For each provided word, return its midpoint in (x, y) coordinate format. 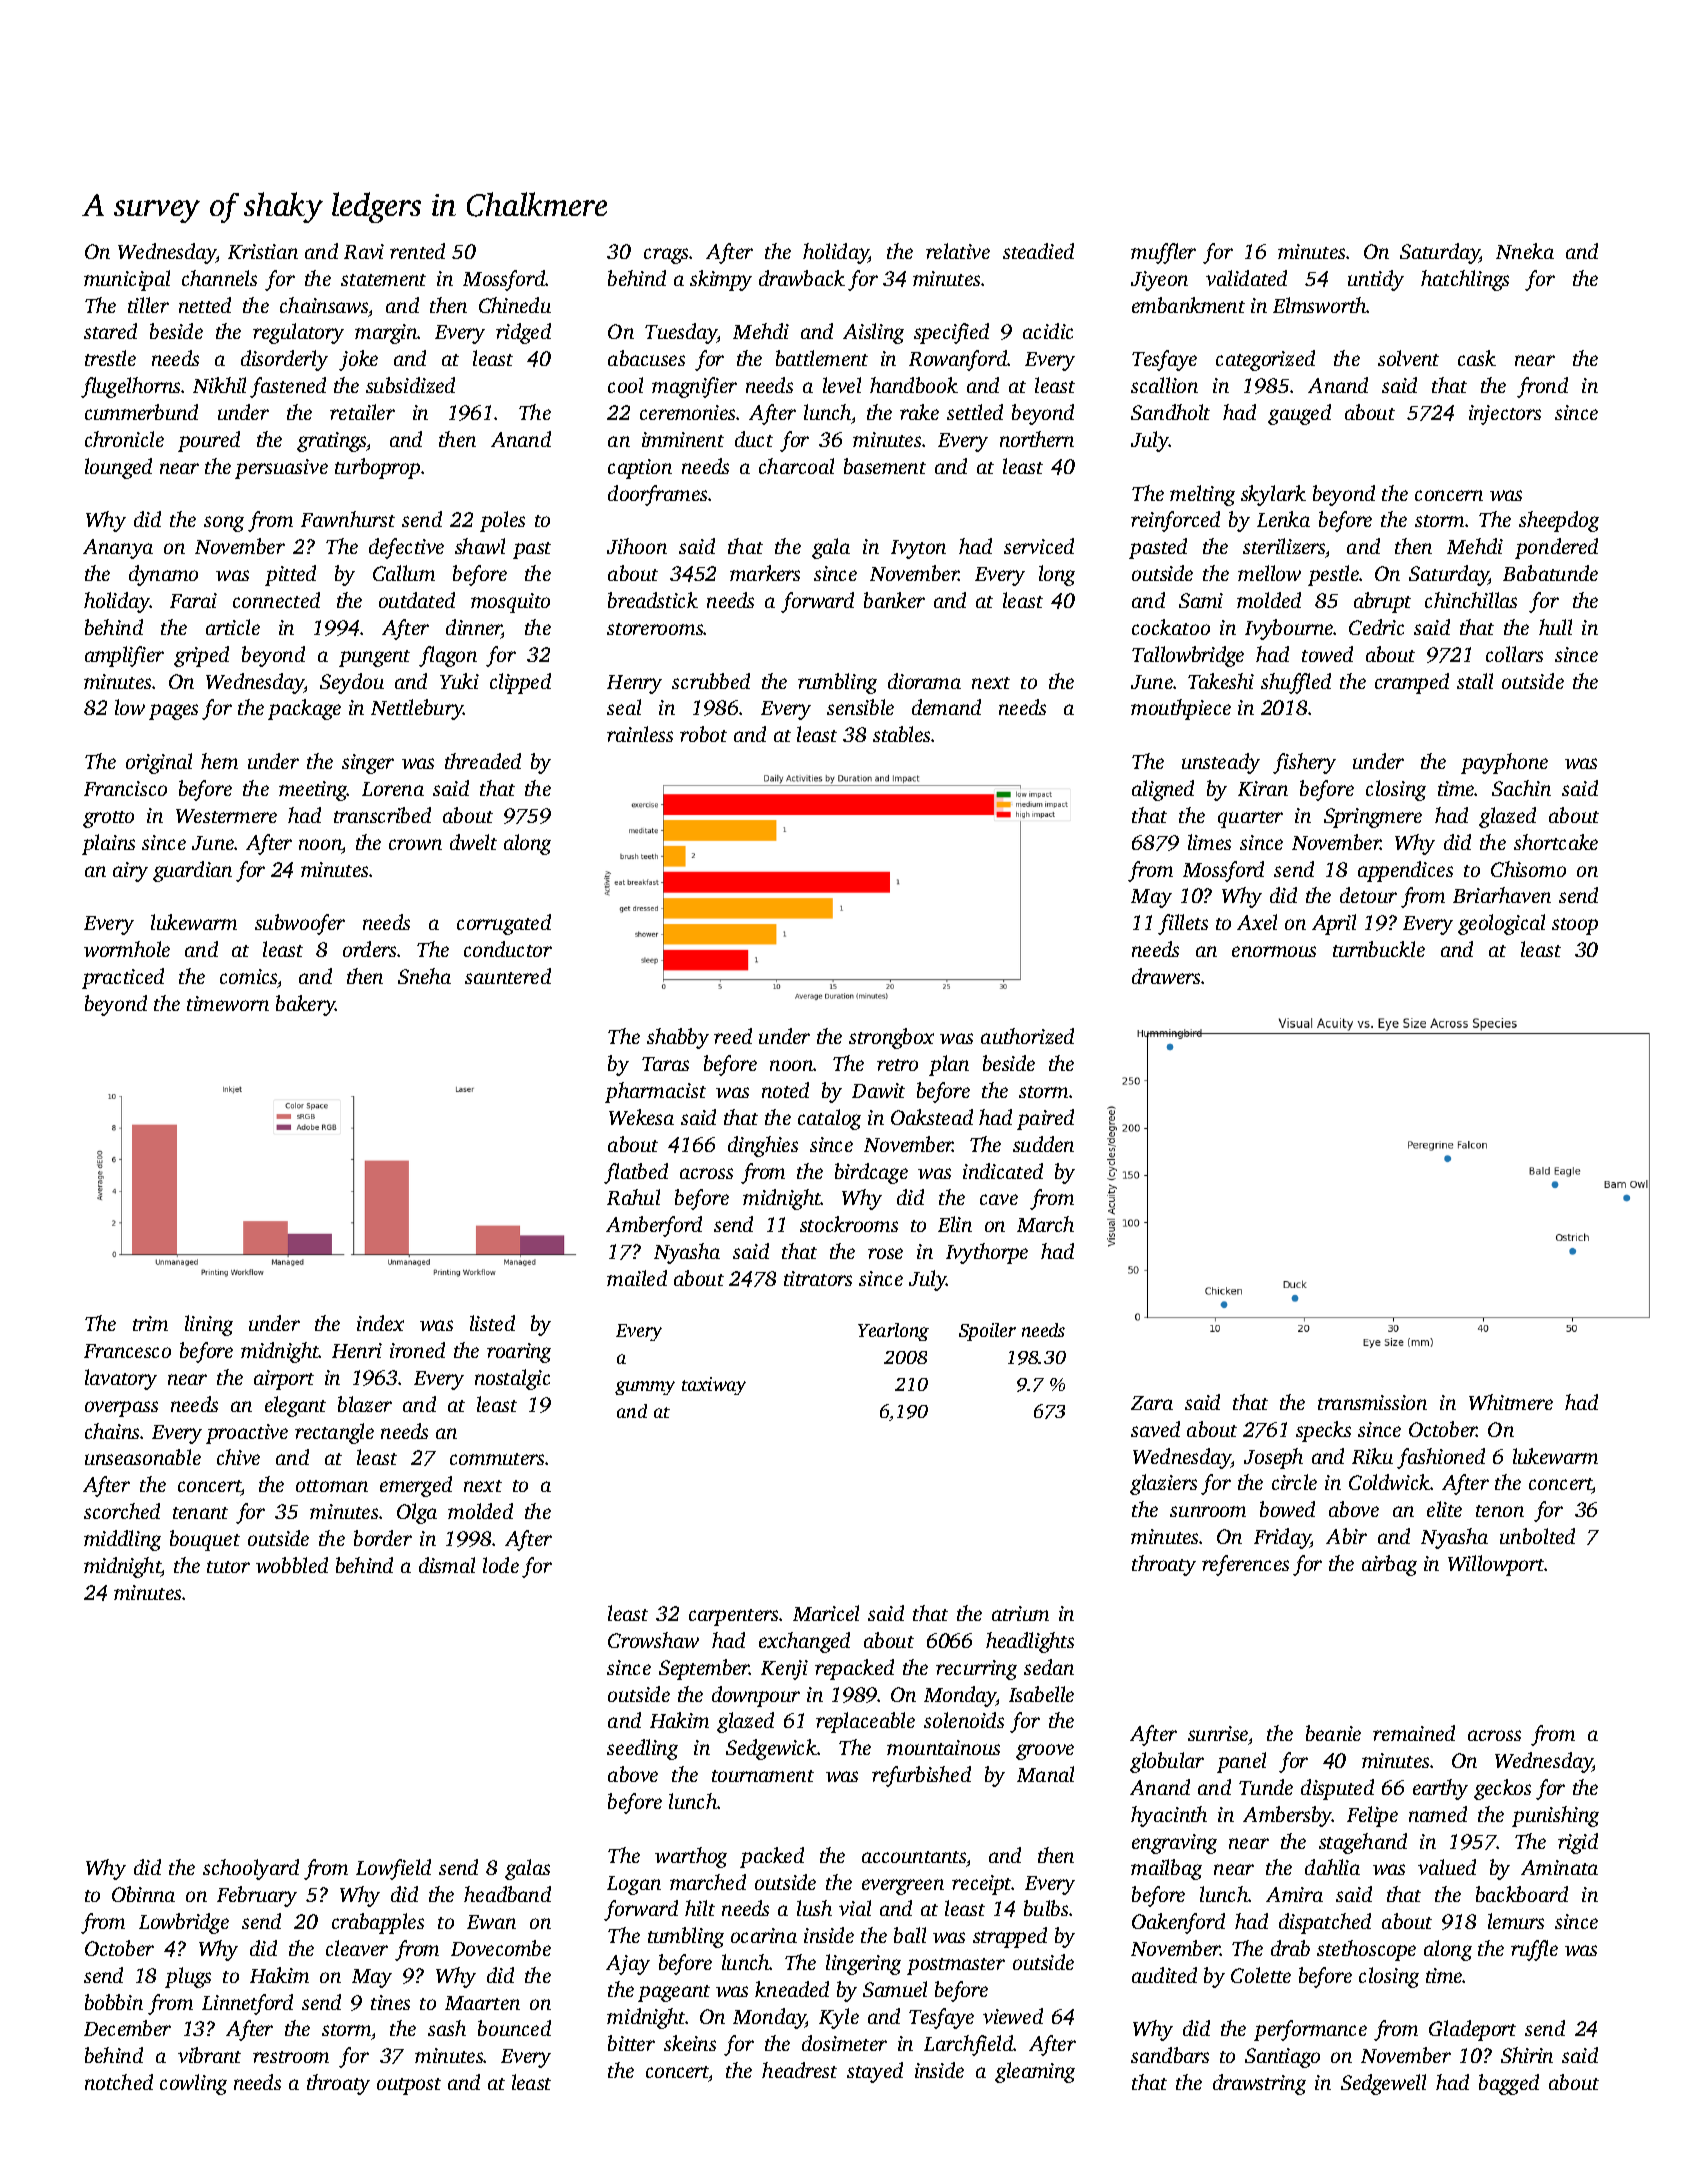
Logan (634, 1885)
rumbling (837, 683)
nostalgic (512, 1379)
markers (765, 573)
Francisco (125, 788)
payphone (1504, 763)
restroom (291, 2057)
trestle (110, 358)
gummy (645, 1388)
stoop (1575, 926)
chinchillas (1471, 600)
